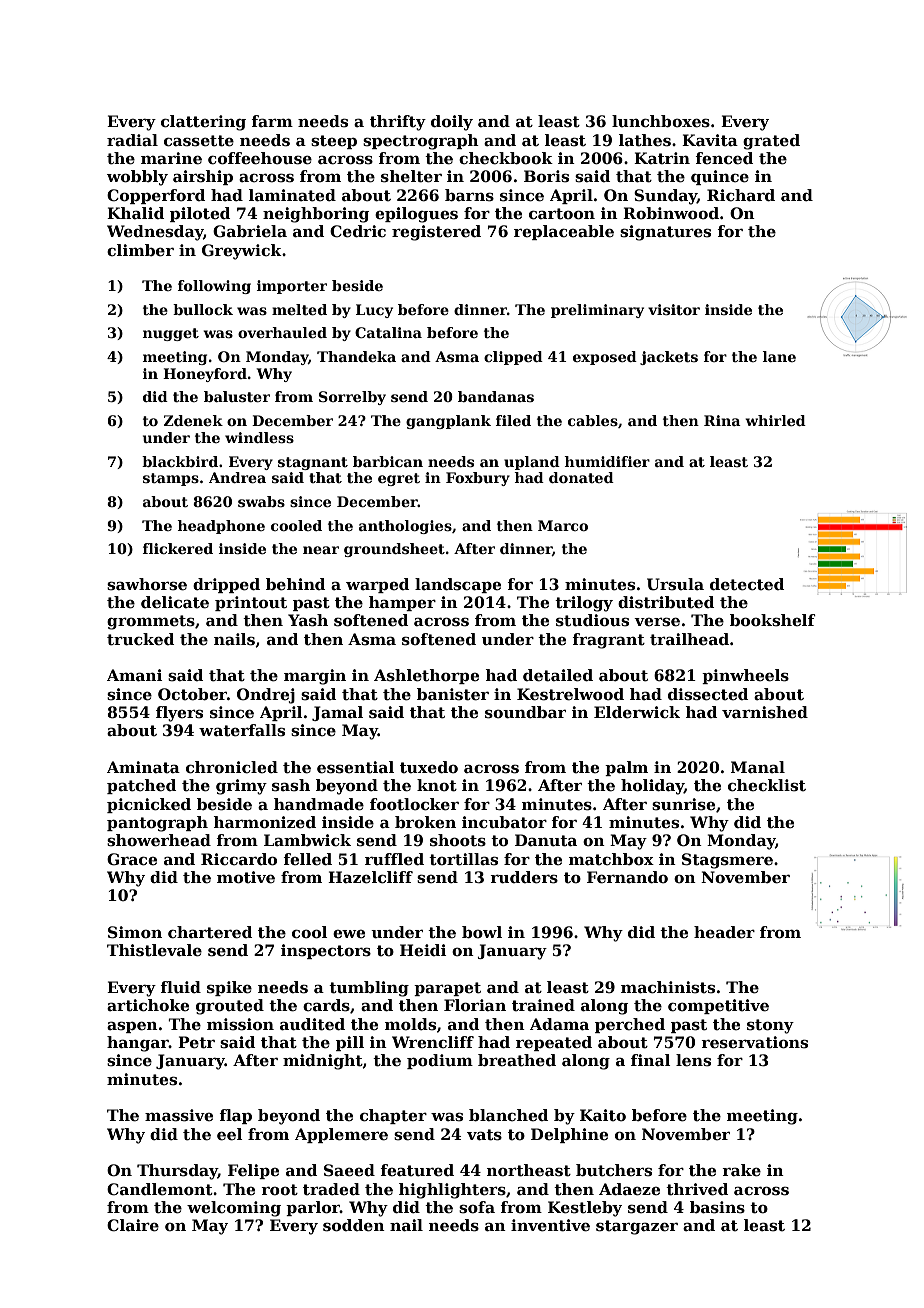 This document has width=924, height=1308. Describe the element at coordinates (259, 437) in the document. I see `windless` at that location.
